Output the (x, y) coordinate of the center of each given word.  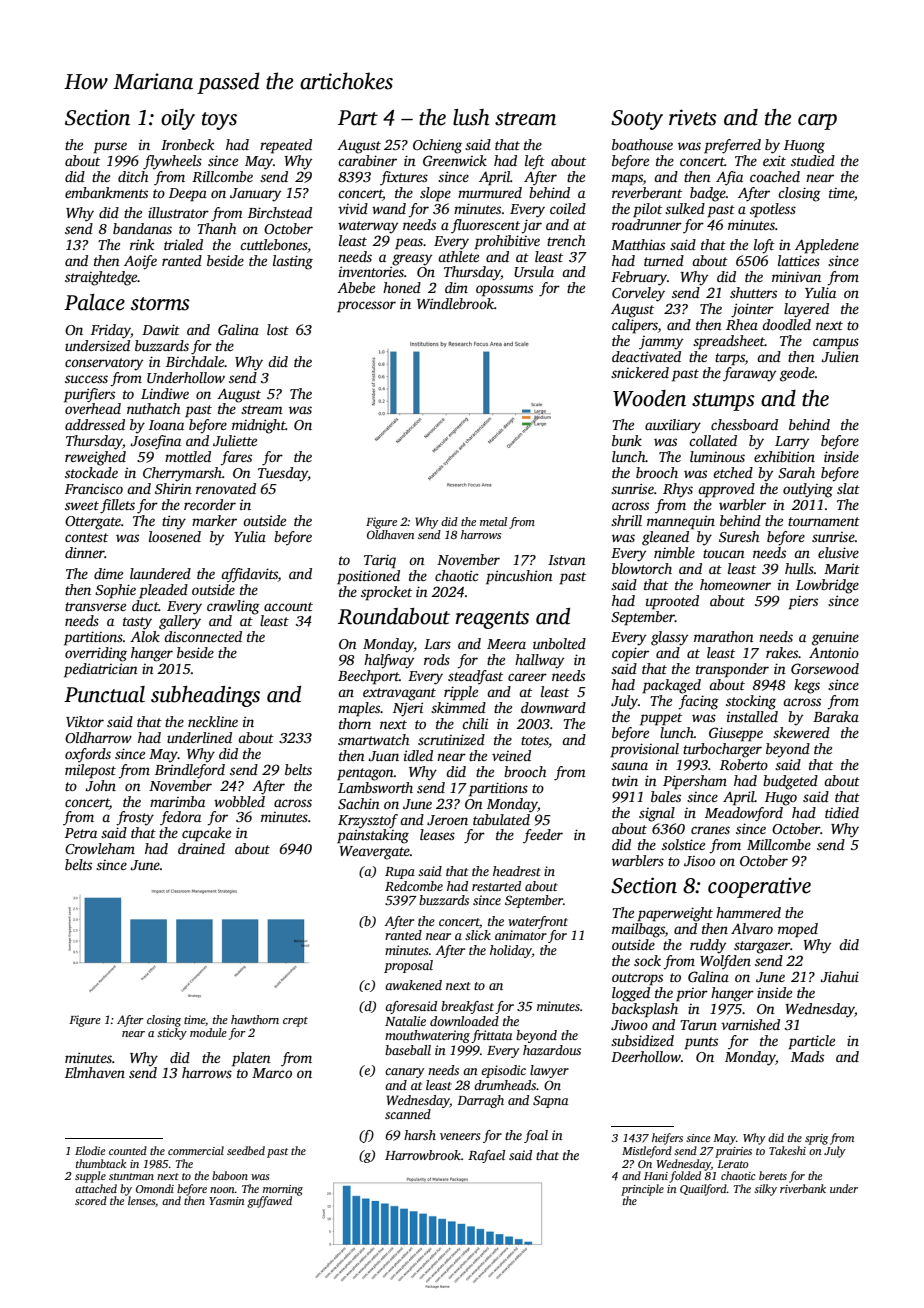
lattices (799, 260)
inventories (371, 271)
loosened (175, 536)
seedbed (246, 1150)
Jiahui (839, 976)
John (100, 785)
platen (251, 1059)
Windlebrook (455, 303)
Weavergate (374, 853)
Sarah (796, 472)
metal (493, 521)
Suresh (739, 536)
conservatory (104, 364)
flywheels (172, 162)
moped (798, 930)
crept (295, 1022)
